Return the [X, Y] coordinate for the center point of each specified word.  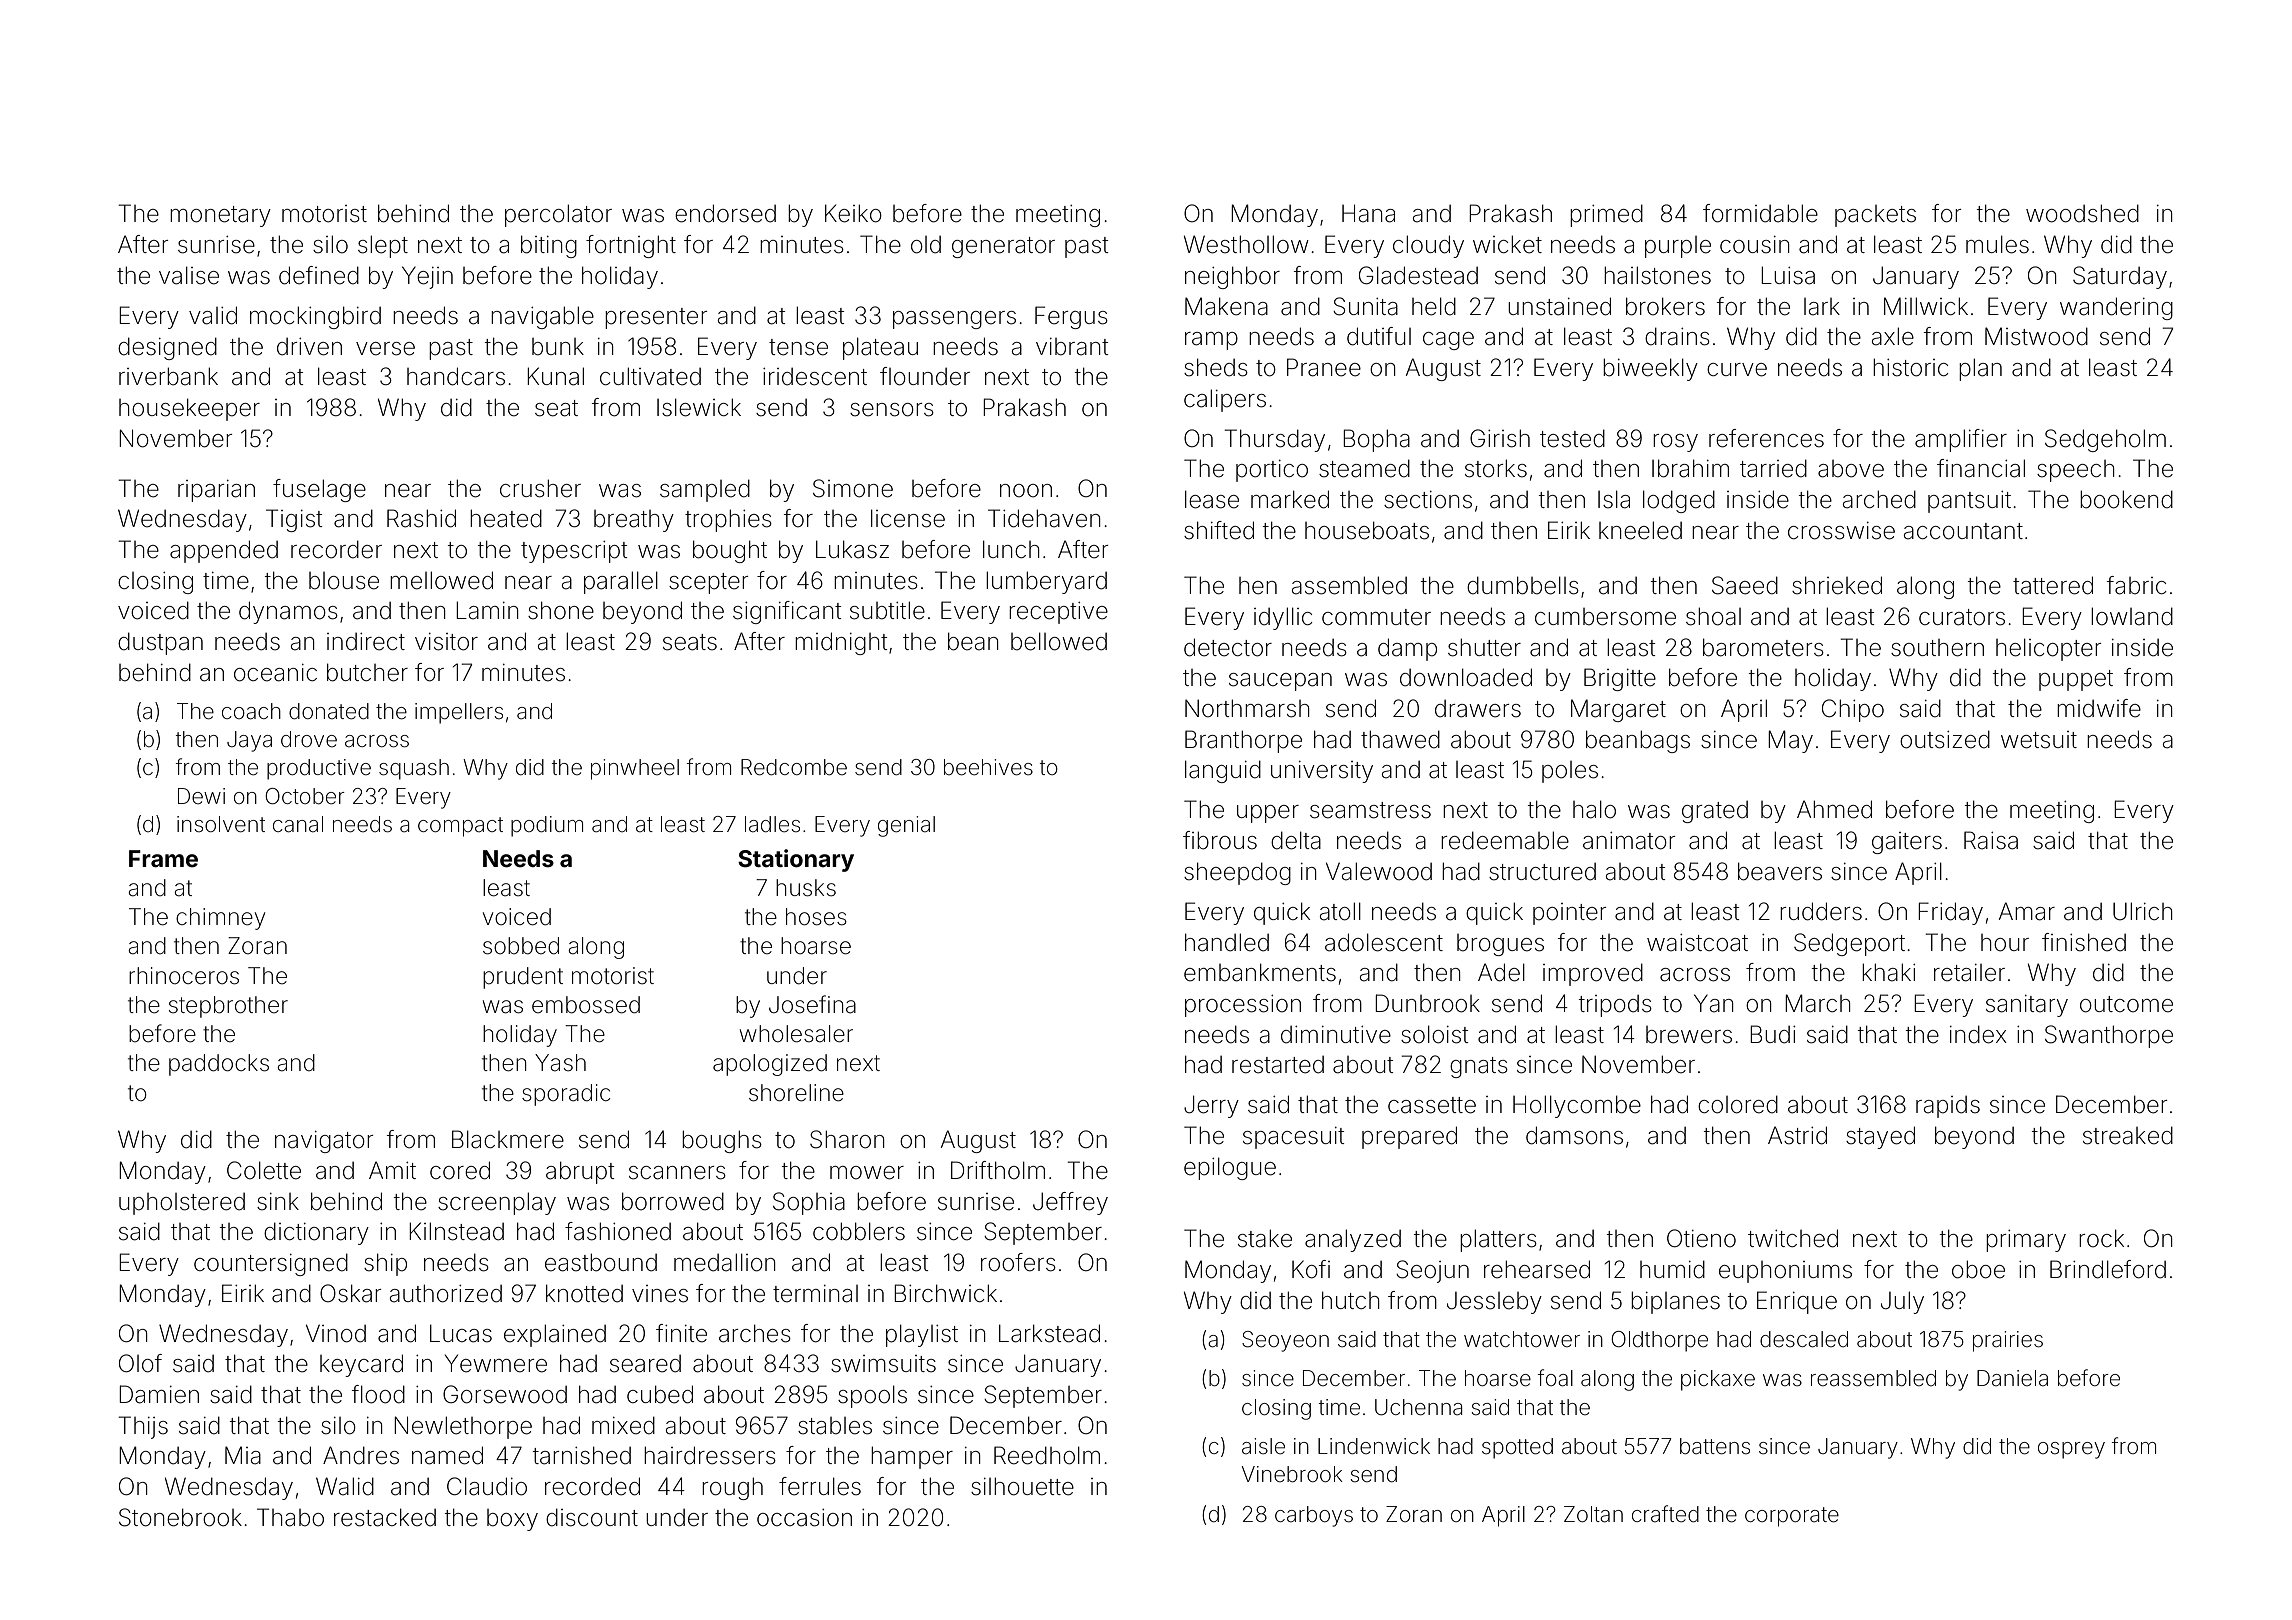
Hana [1368, 213]
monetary [220, 216]
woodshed [2082, 213]
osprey [2071, 1450]
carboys [1314, 1516]
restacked [385, 1517]
